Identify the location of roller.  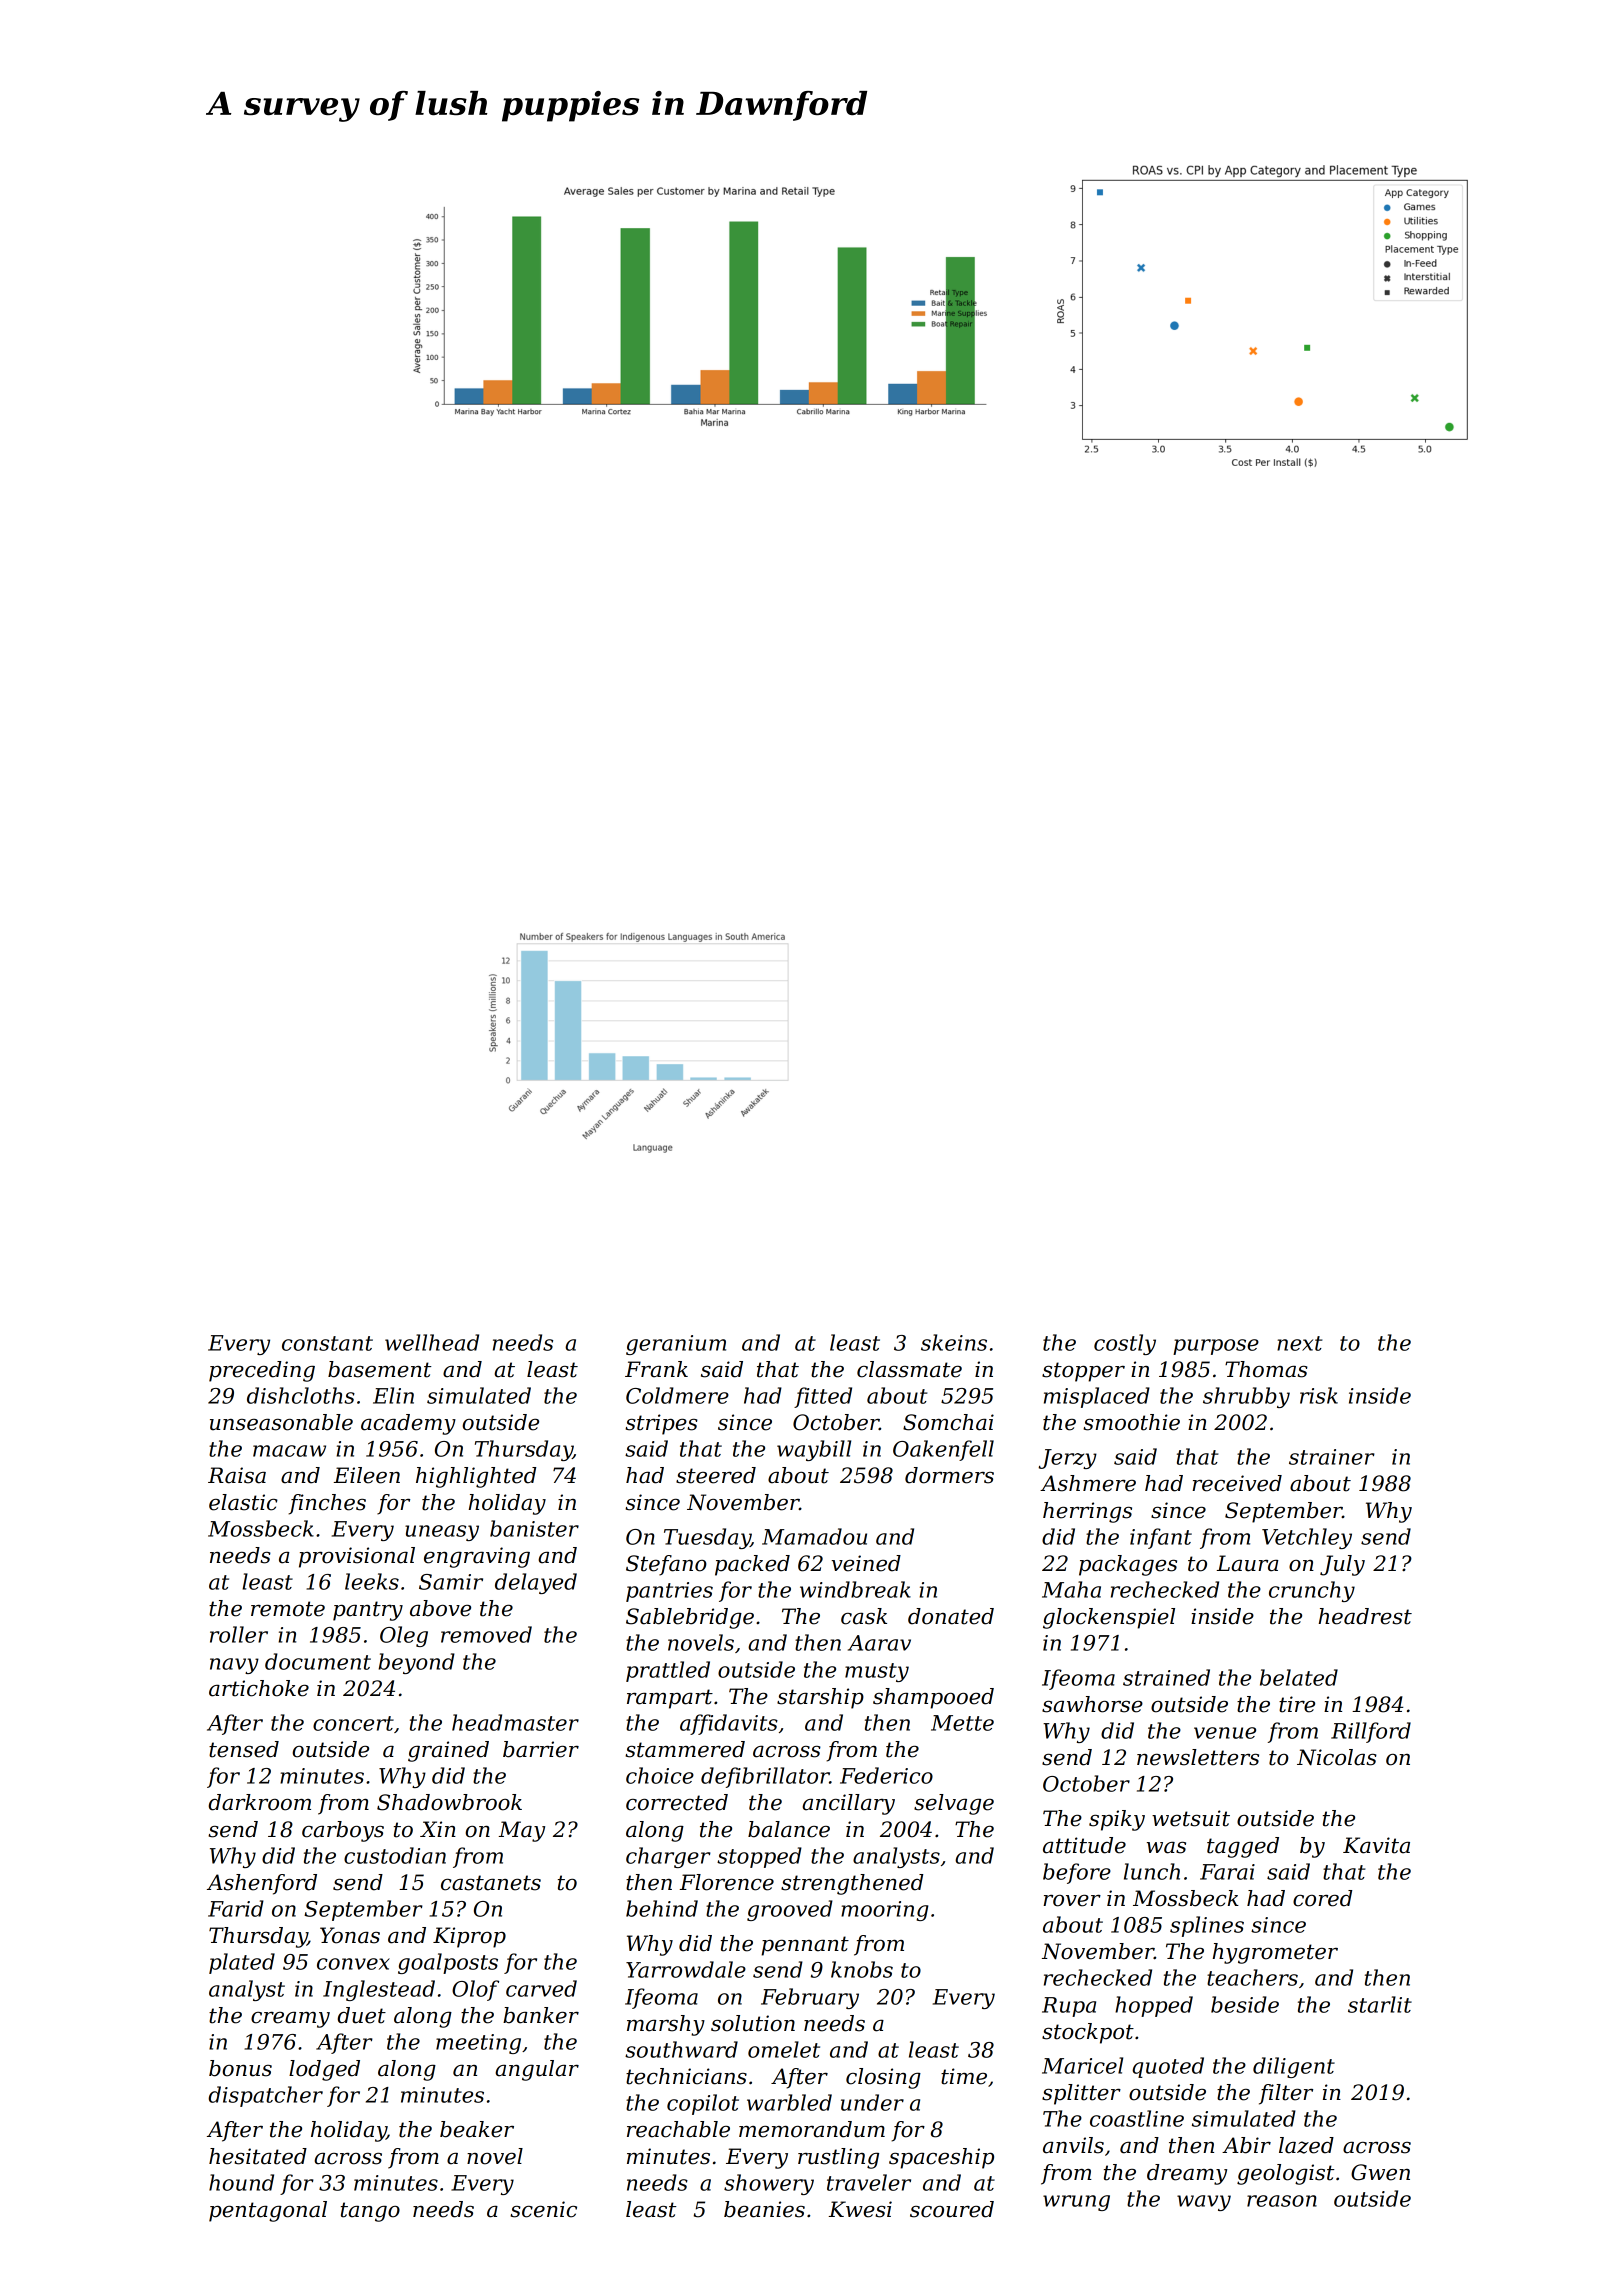
(239, 1634).
